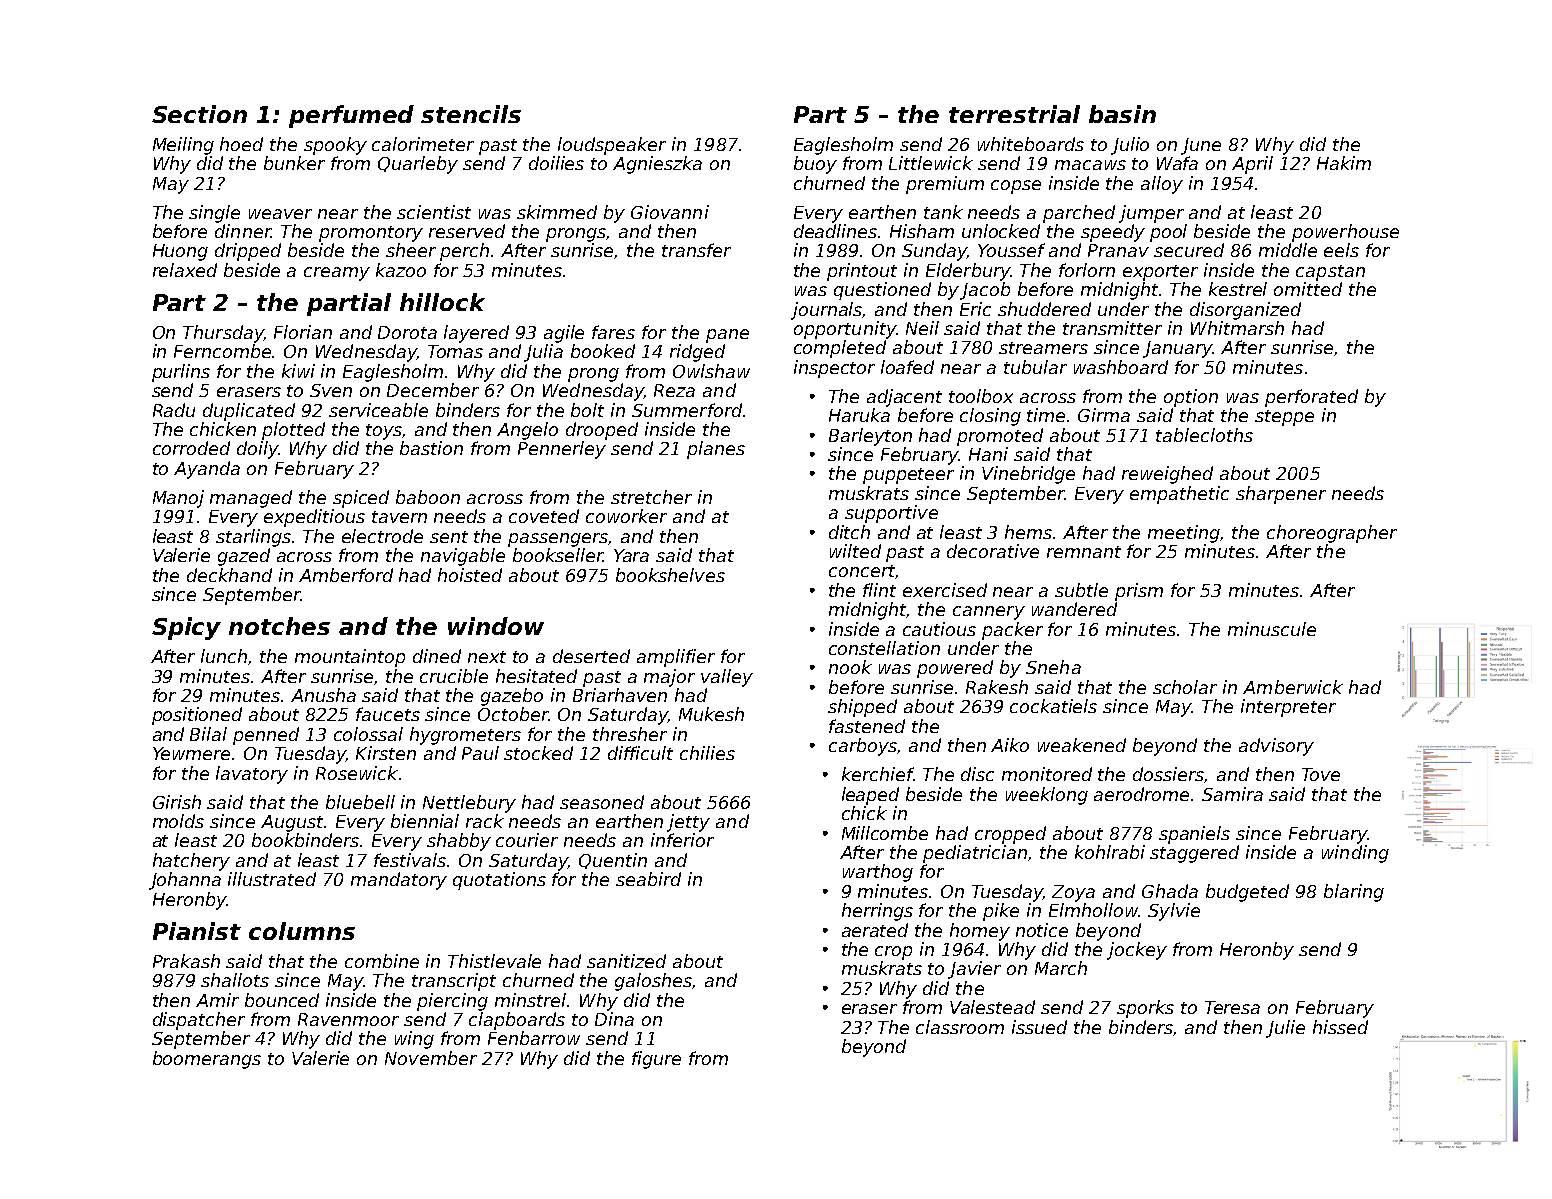  Describe the element at coordinates (248, 252) in the image. I see `dripped` at that location.
